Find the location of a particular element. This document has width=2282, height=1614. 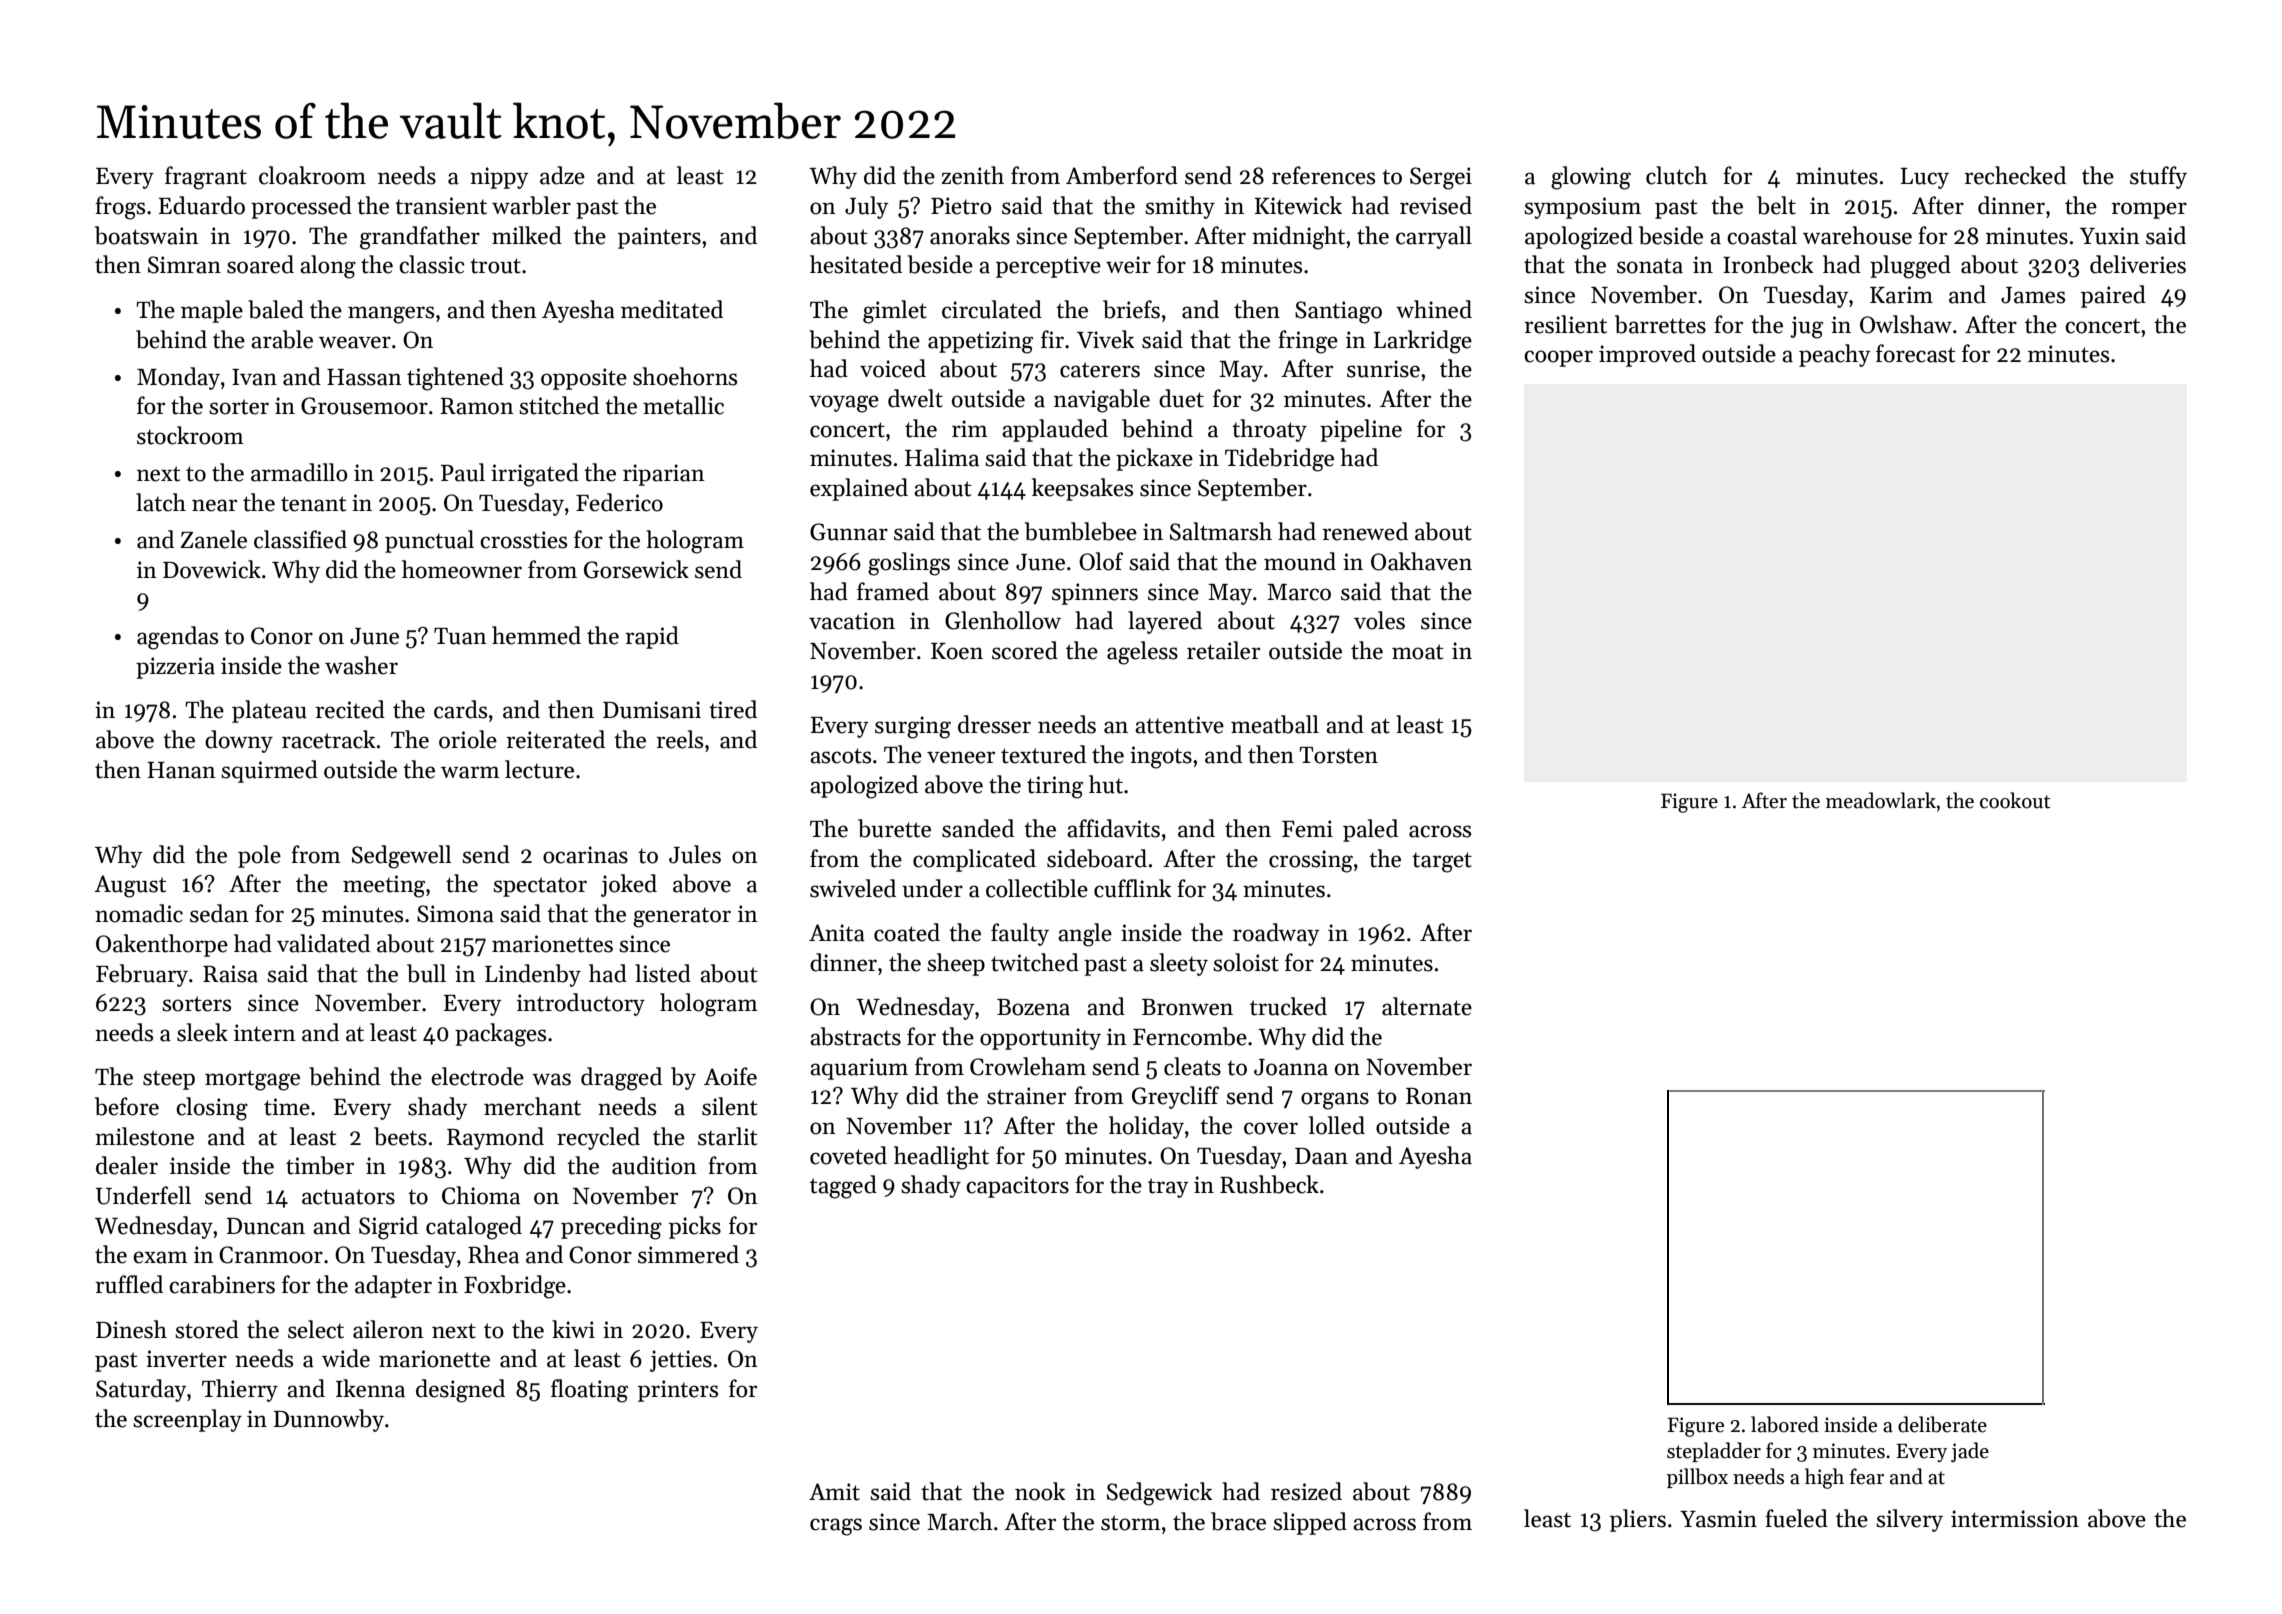

hesitated is located at coordinates (856, 264).
